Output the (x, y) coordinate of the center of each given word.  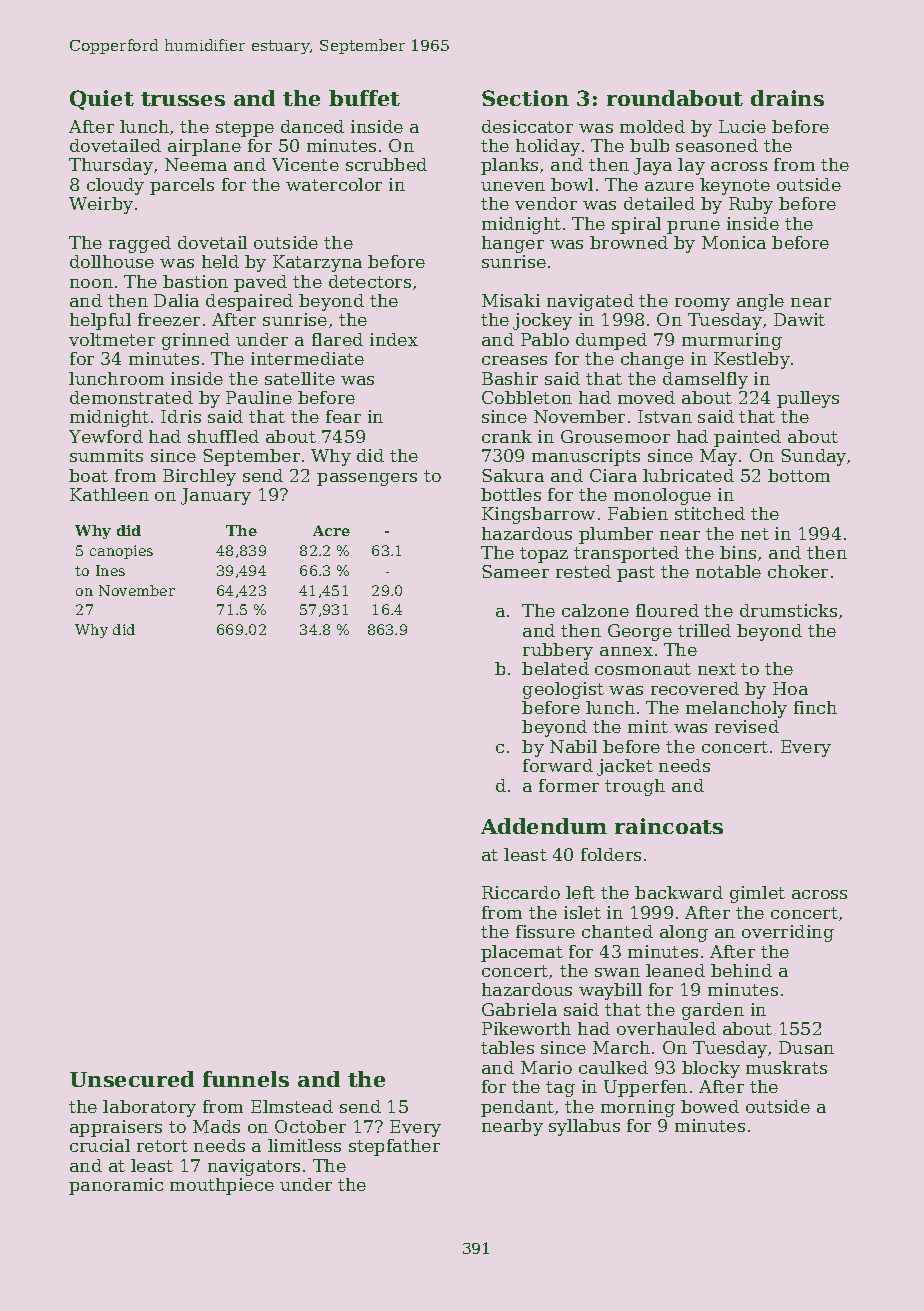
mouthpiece (222, 1186)
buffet (364, 98)
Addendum (544, 826)
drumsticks (788, 610)
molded (652, 126)
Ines (110, 570)
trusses (183, 99)
